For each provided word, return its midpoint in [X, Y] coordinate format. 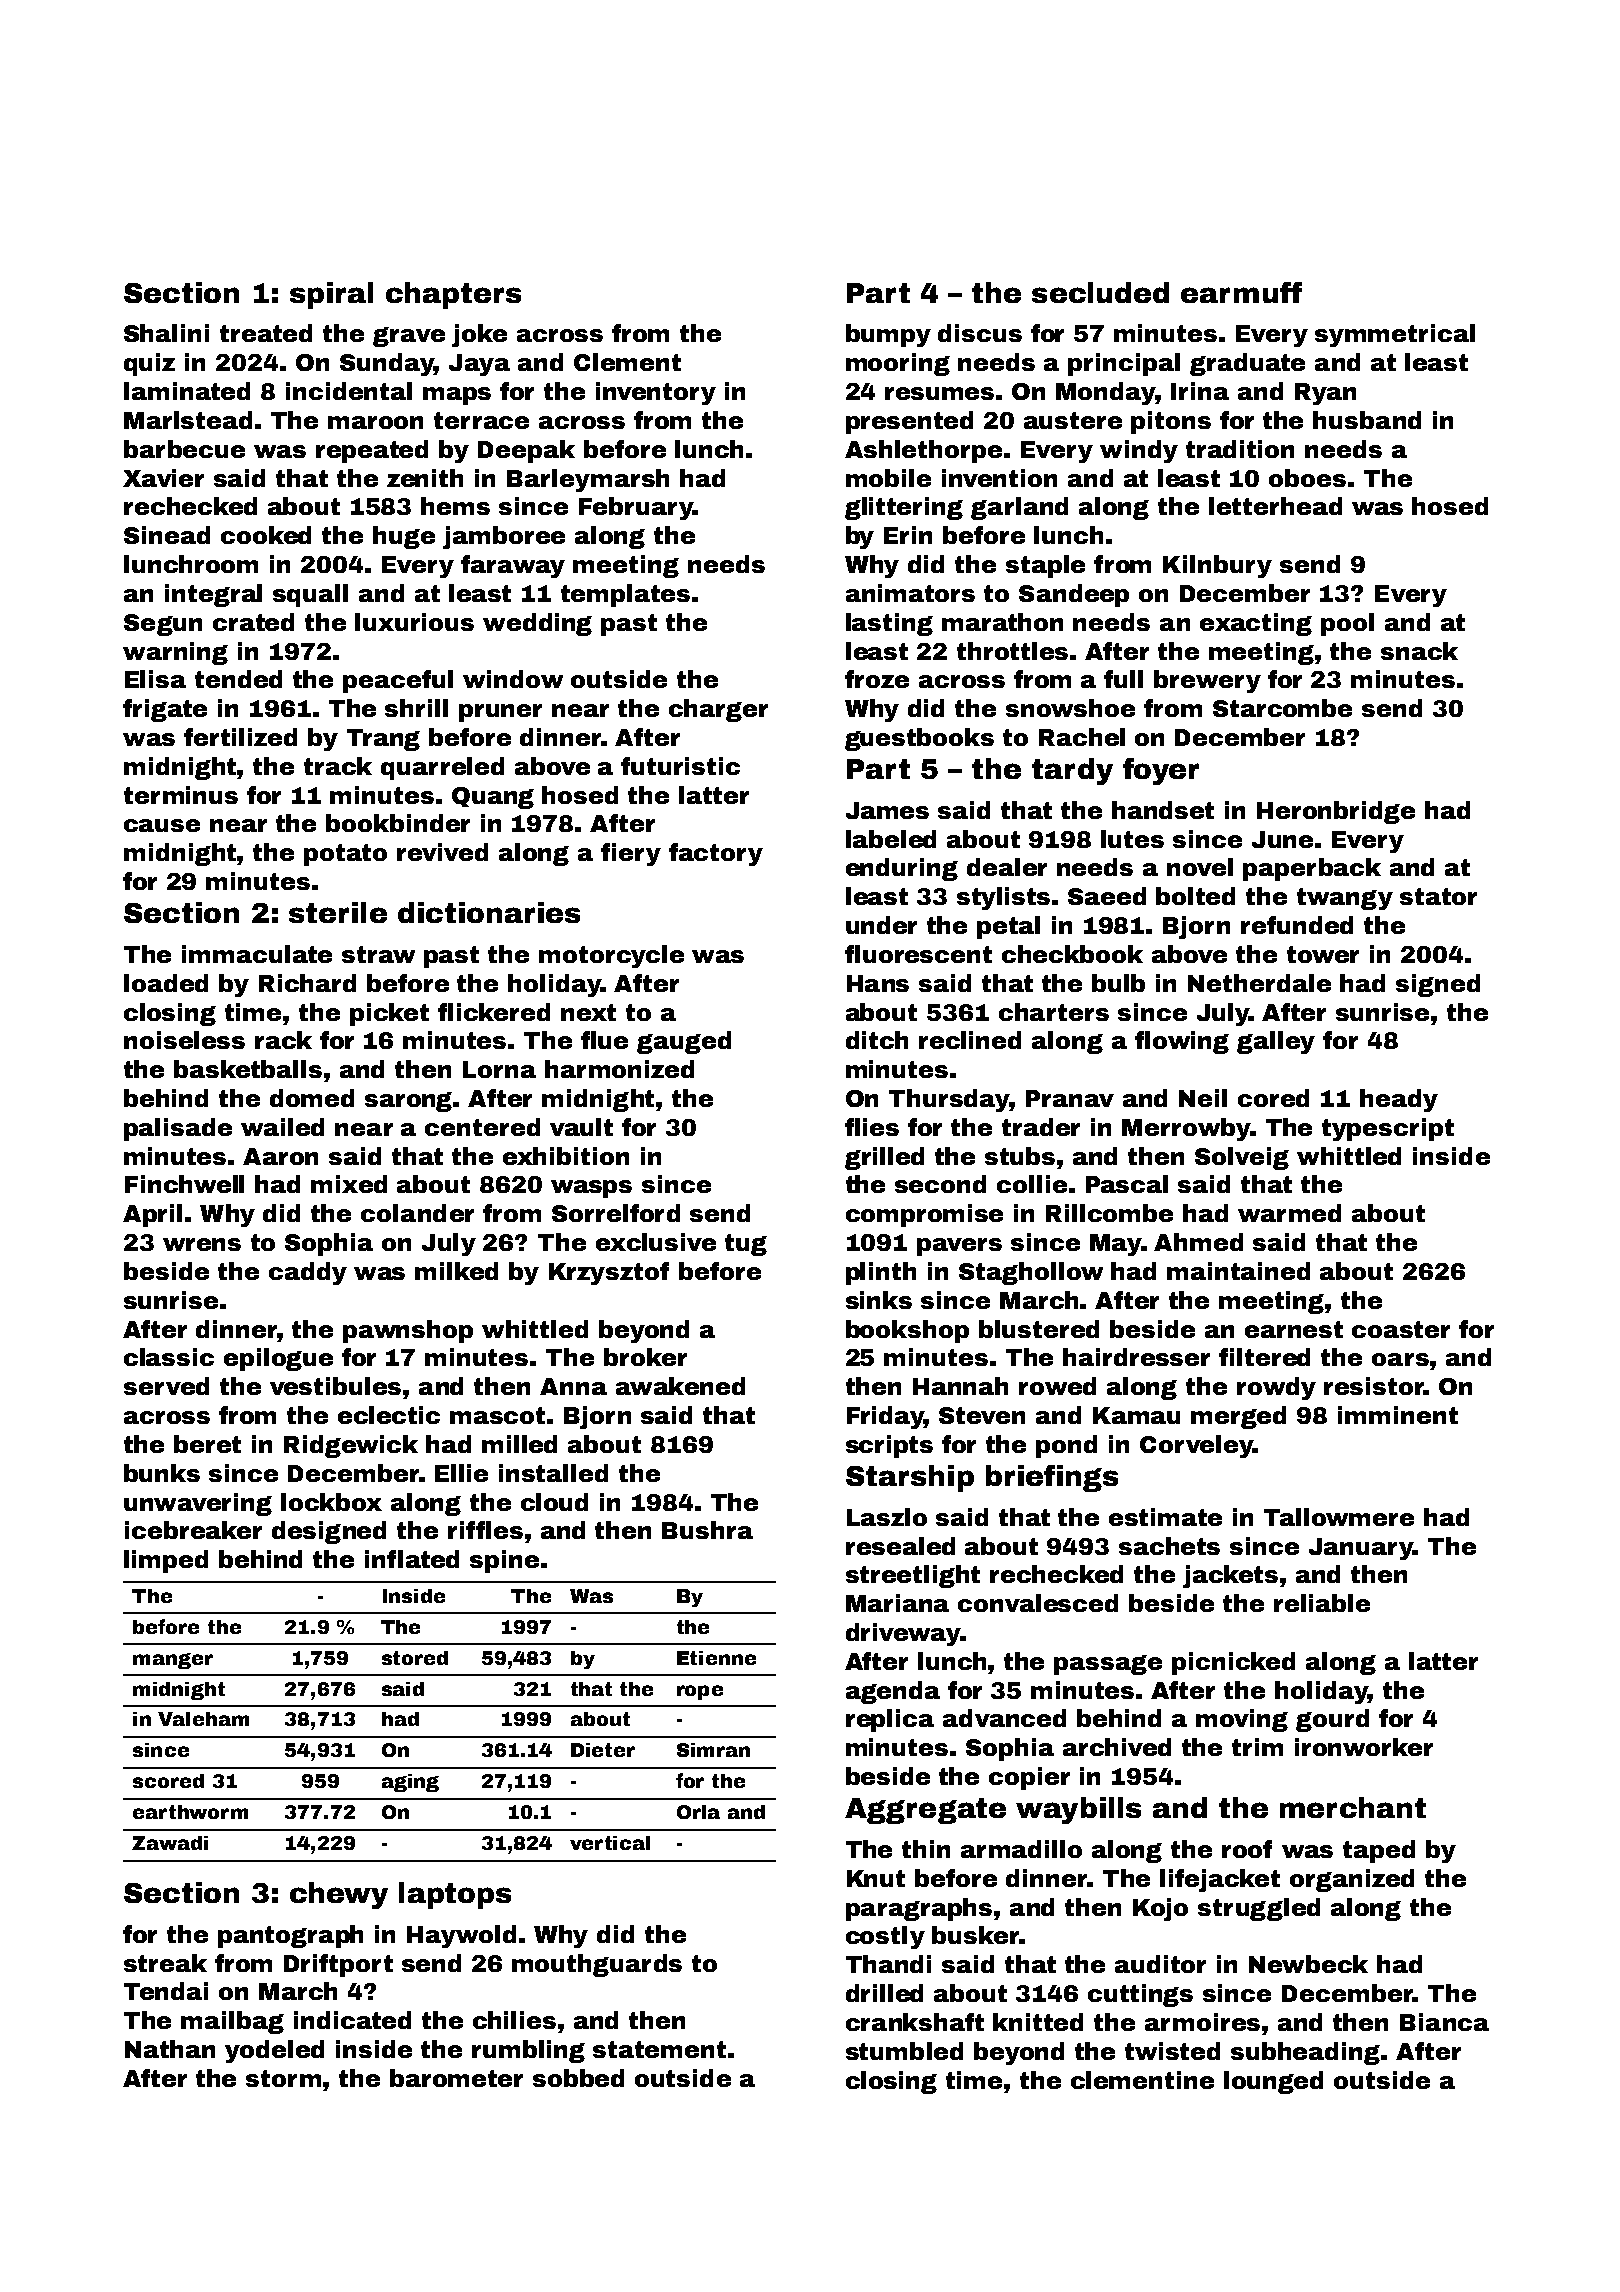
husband [1367, 420]
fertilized [240, 737]
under [881, 925]
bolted [1195, 896]
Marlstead [188, 420]
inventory [656, 393]
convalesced [1038, 1603]
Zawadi [170, 1843]
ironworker [1364, 1747]
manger [173, 1661]
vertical [610, 1843]
